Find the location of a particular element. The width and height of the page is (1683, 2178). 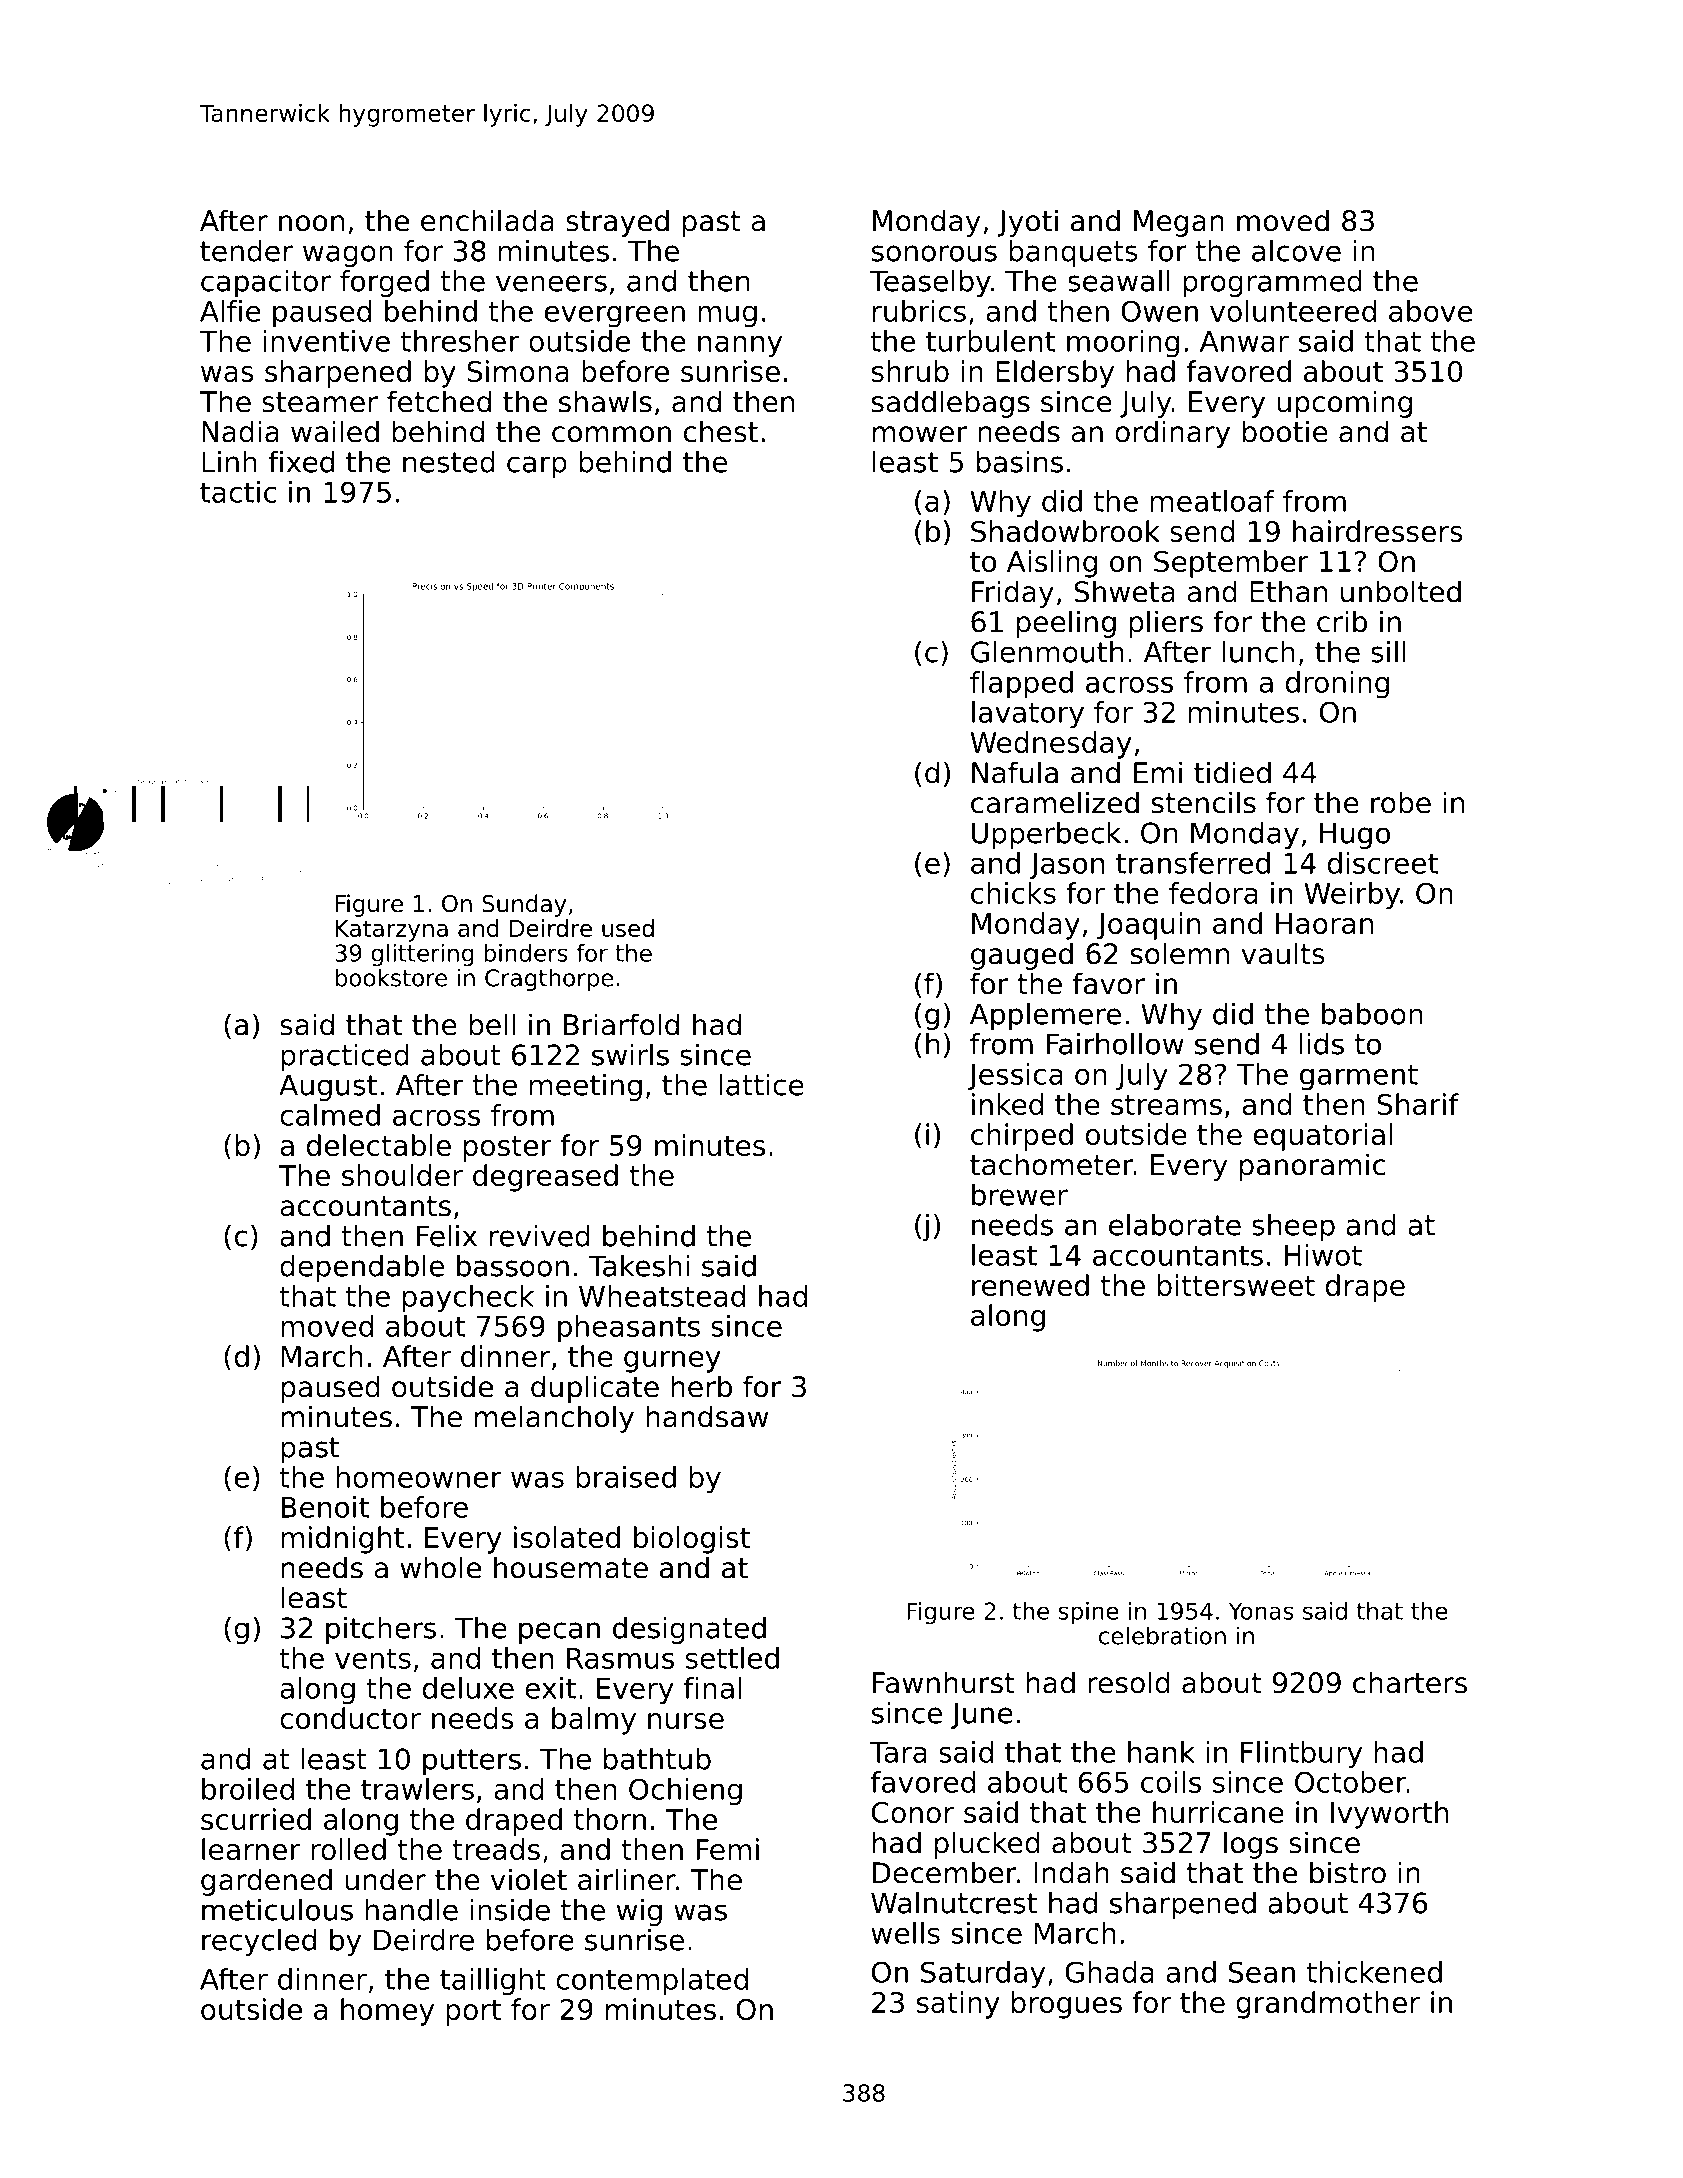

Megan is located at coordinates (1179, 223).
